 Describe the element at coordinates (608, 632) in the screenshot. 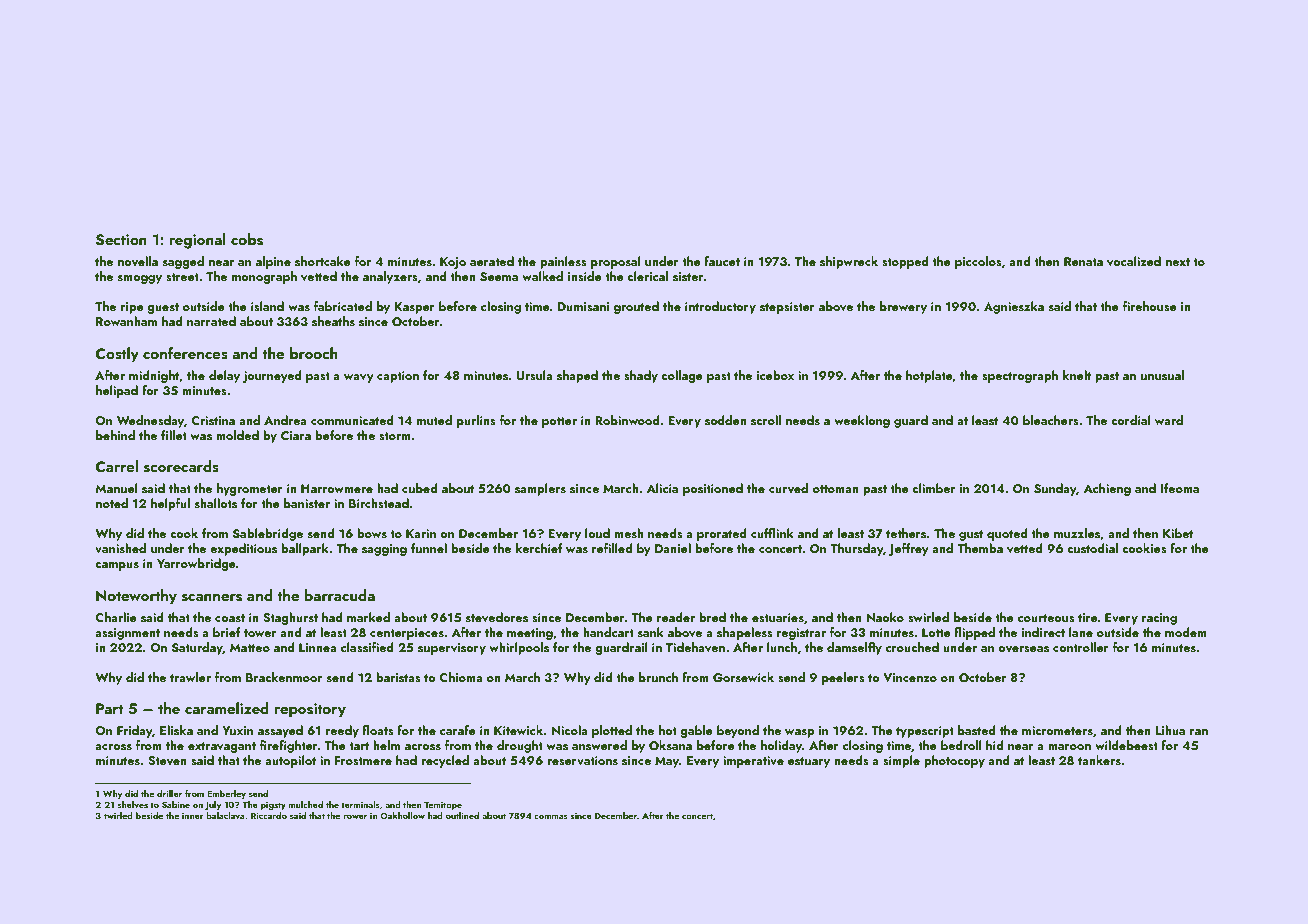

I see `handcart` at that location.
